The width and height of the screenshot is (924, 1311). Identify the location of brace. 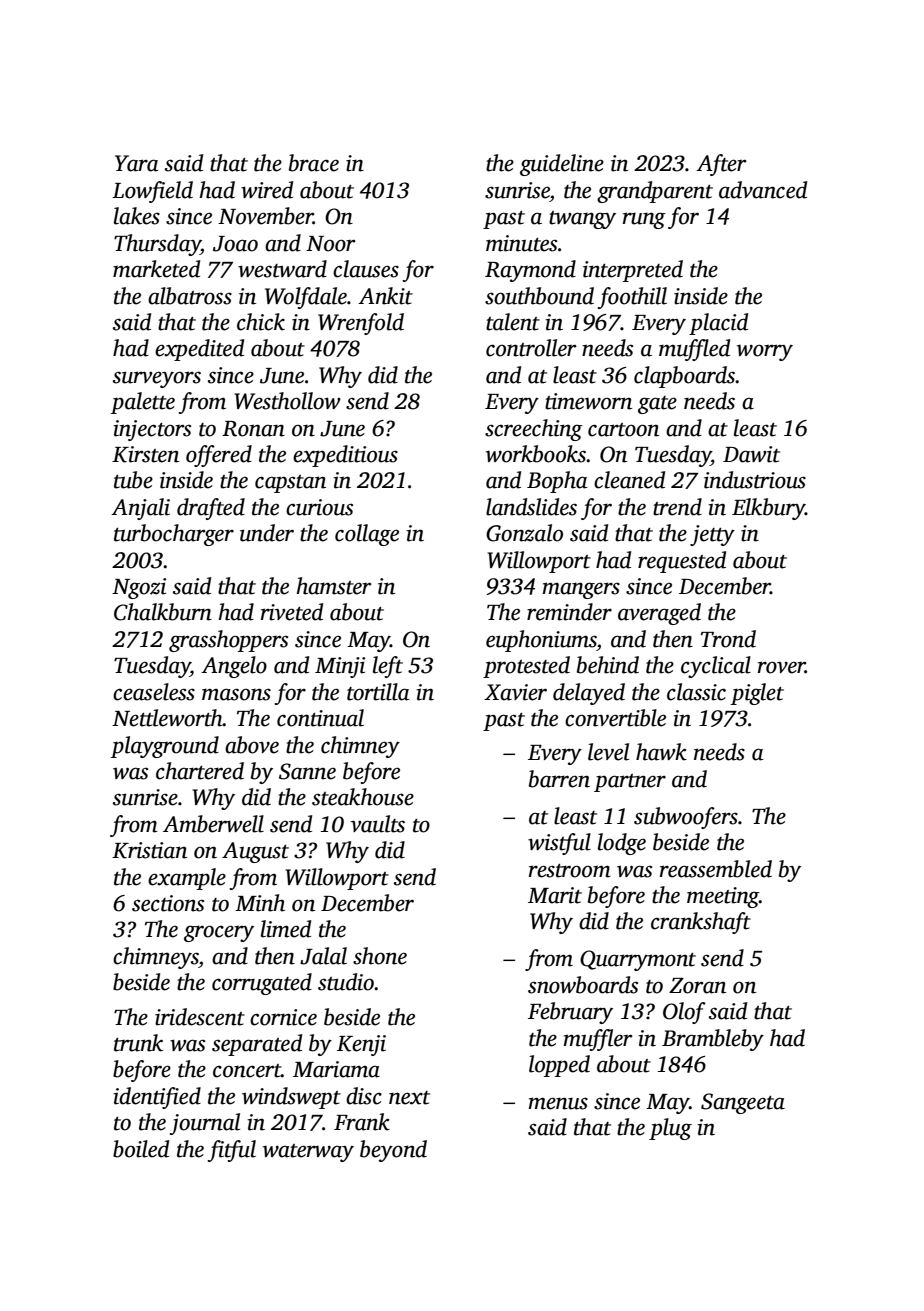
(314, 163).
